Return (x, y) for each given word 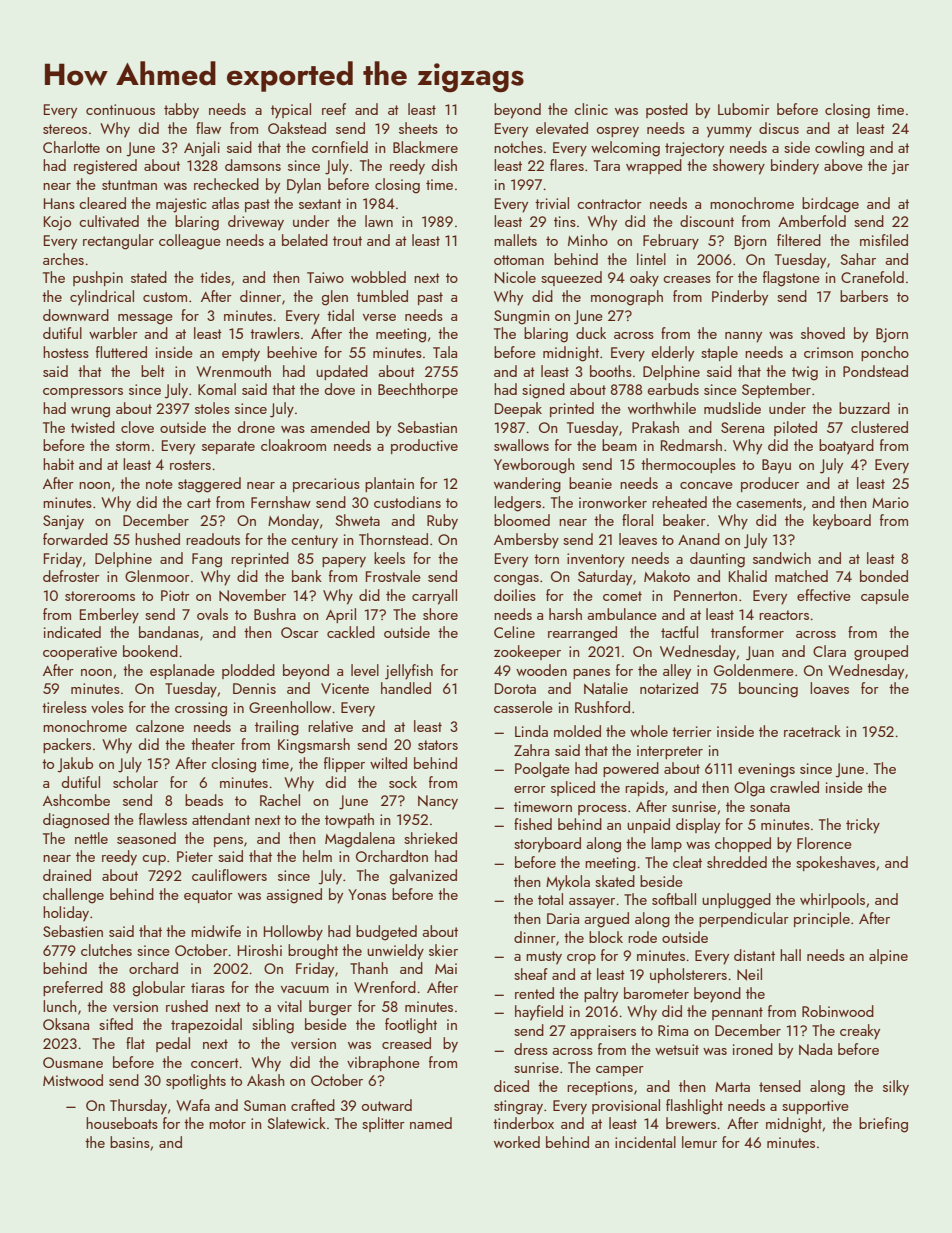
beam (619, 445)
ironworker (613, 502)
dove (340, 389)
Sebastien (73, 931)
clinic (591, 109)
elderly (673, 354)
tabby (181, 111)
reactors (784, 615)
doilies (515, 595)
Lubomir (744, 109)
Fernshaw (281, 502)
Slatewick (296, 1123)
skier (443, 950)
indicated (72, 632)
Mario (890, 502)
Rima (673, 1030)
